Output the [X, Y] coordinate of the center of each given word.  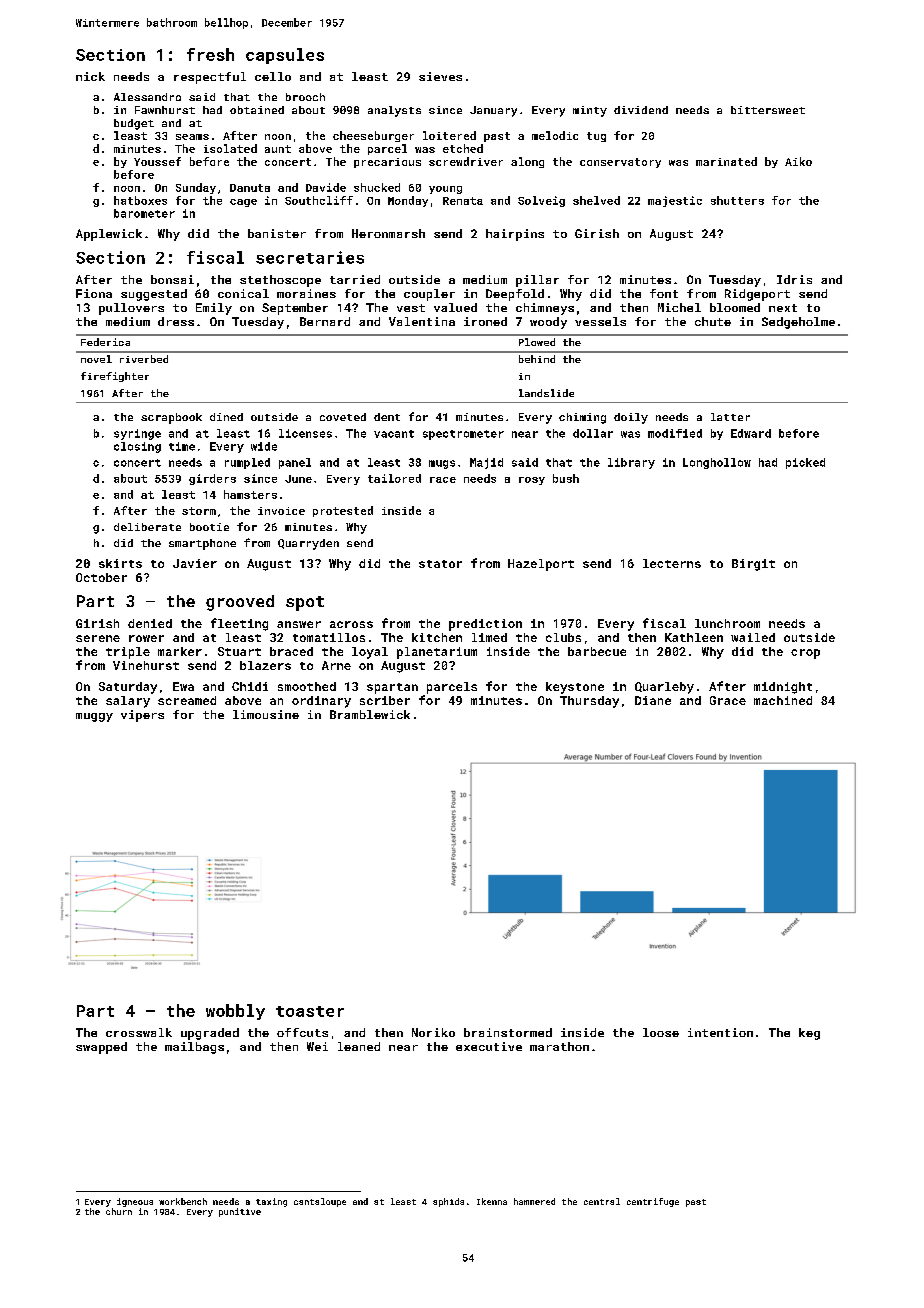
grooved [240, 603]
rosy [532, 481]
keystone [575, 688]
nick [90, 76]
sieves [440, 76]
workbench [183, 1201]
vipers [142, 716]
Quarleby [664, 688]
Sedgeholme [798, 323]
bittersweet [768, 110]
